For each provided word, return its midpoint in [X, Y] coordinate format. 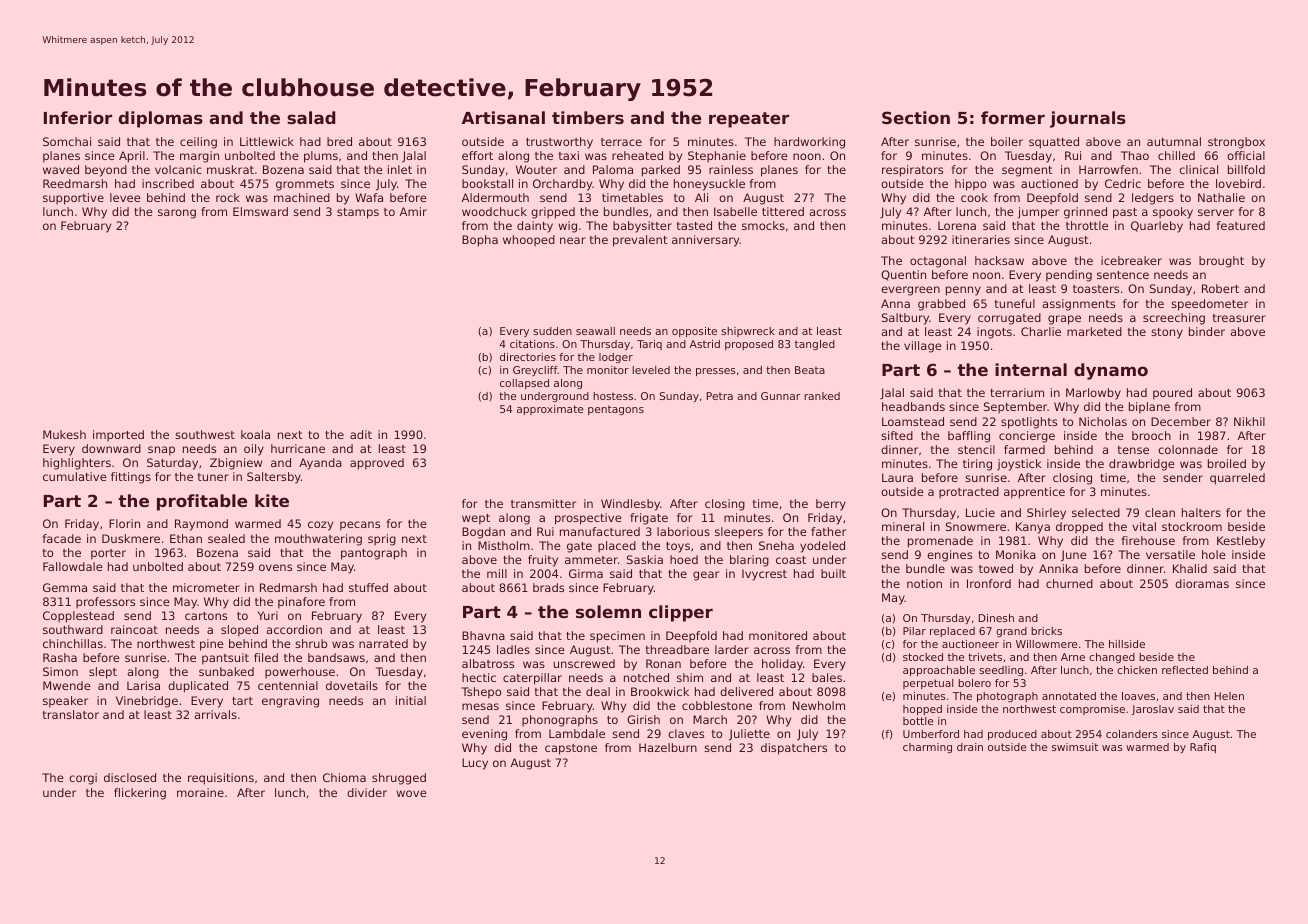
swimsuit [1075, 747]
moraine [200, 792]
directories [528, 357]
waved [61, 169]
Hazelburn [668, 747]
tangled [815, 345]
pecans [360, 526]
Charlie [1041, 331]
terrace [621, 142]
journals [1088, 119]
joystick [1019, 465]
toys [678, 547]
